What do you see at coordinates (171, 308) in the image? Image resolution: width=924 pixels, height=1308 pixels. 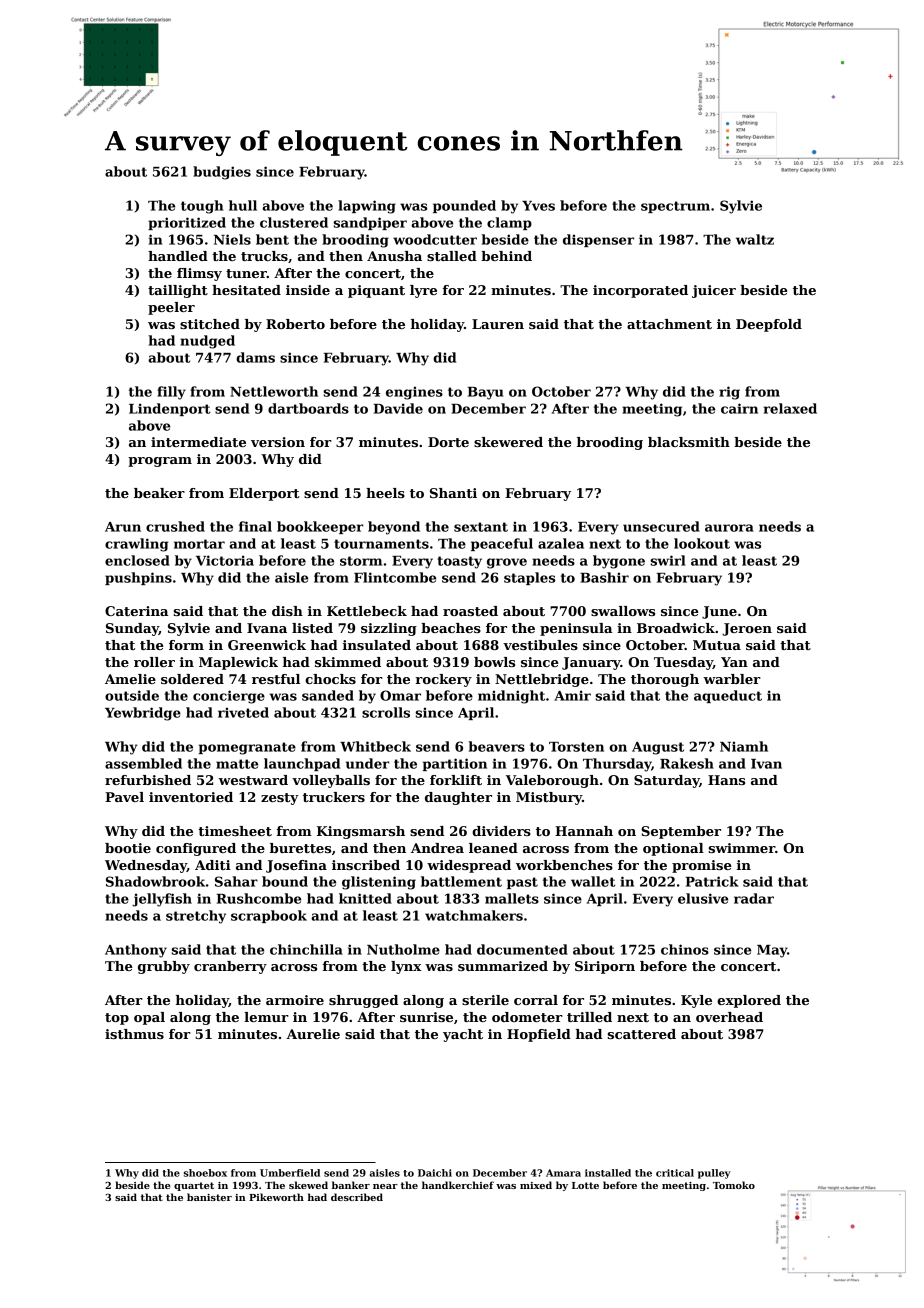 I see `peeler` at bounding box center [171, 308].
